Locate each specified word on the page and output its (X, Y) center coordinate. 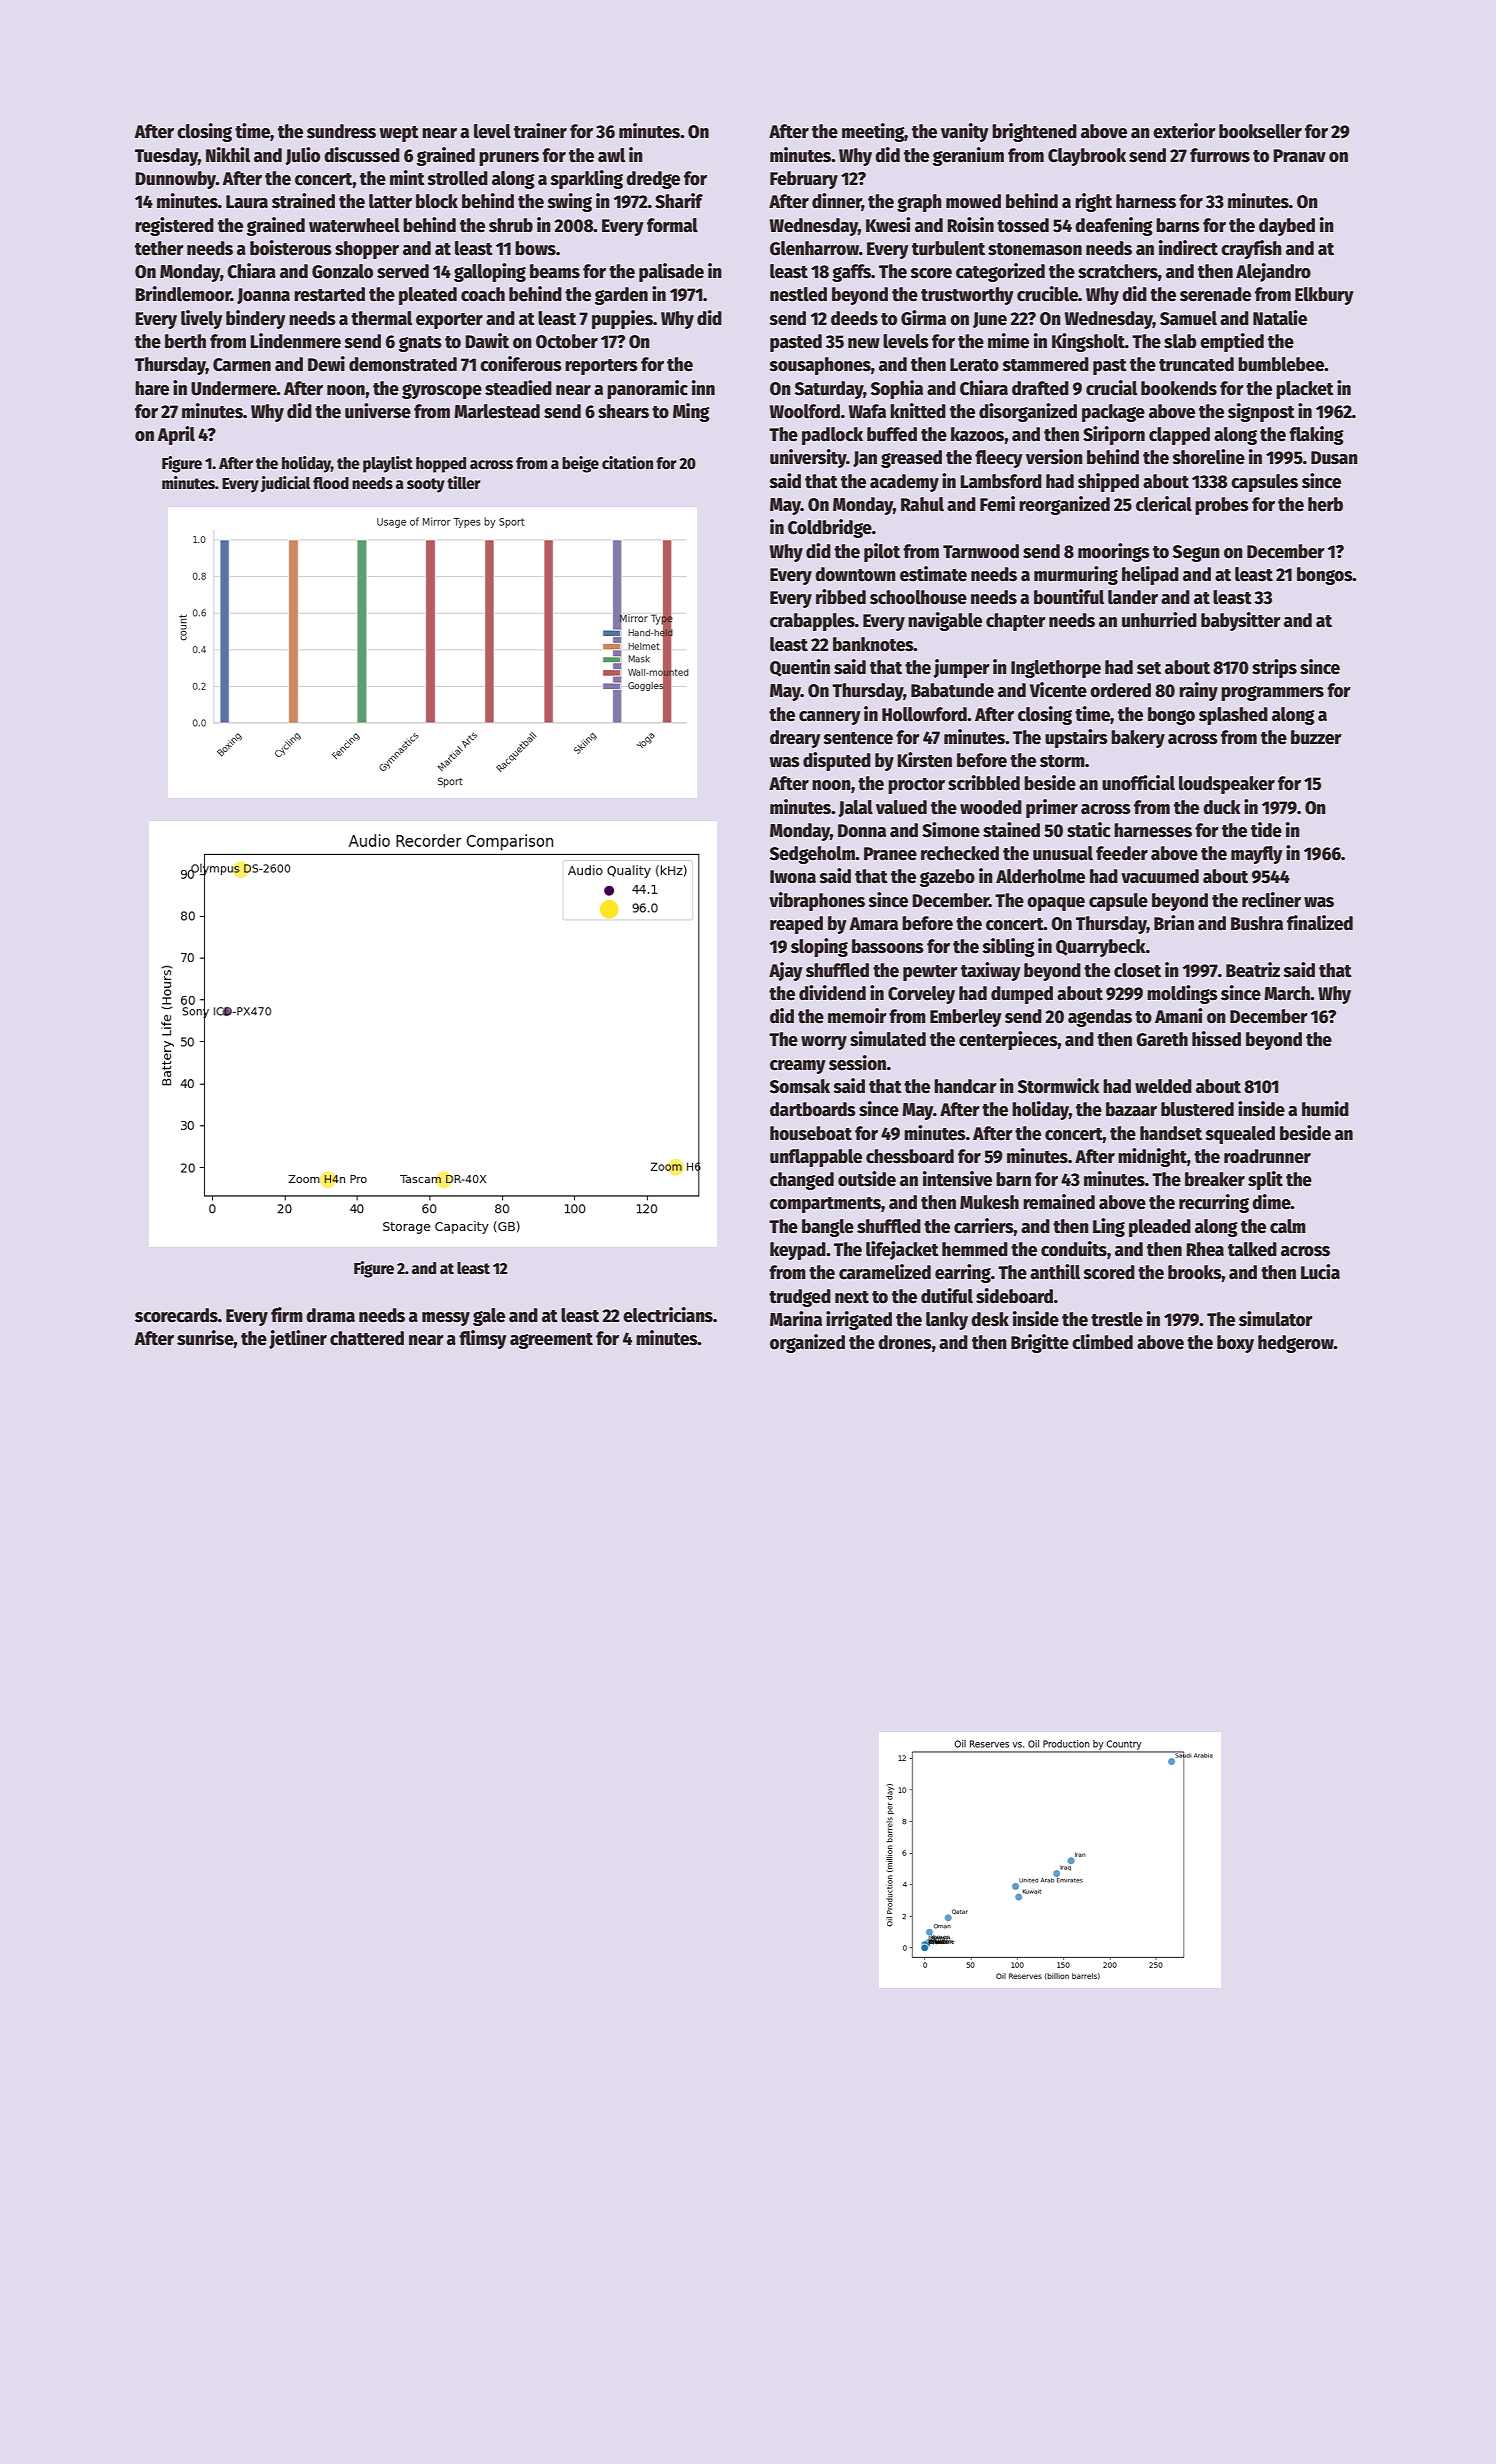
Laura (247, 202)
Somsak (800, 1086)
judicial (285, 484)
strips (1274, 668)
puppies (622, 319)
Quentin (800, 668)
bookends (1179, 388)
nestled (798, 294)
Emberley (966, 1018)
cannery (830, 718)
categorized (1000, 272)
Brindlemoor (183, 294)
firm (287, 1314)
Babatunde (952, 690)
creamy (798, 1067)
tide (1266, 830)
